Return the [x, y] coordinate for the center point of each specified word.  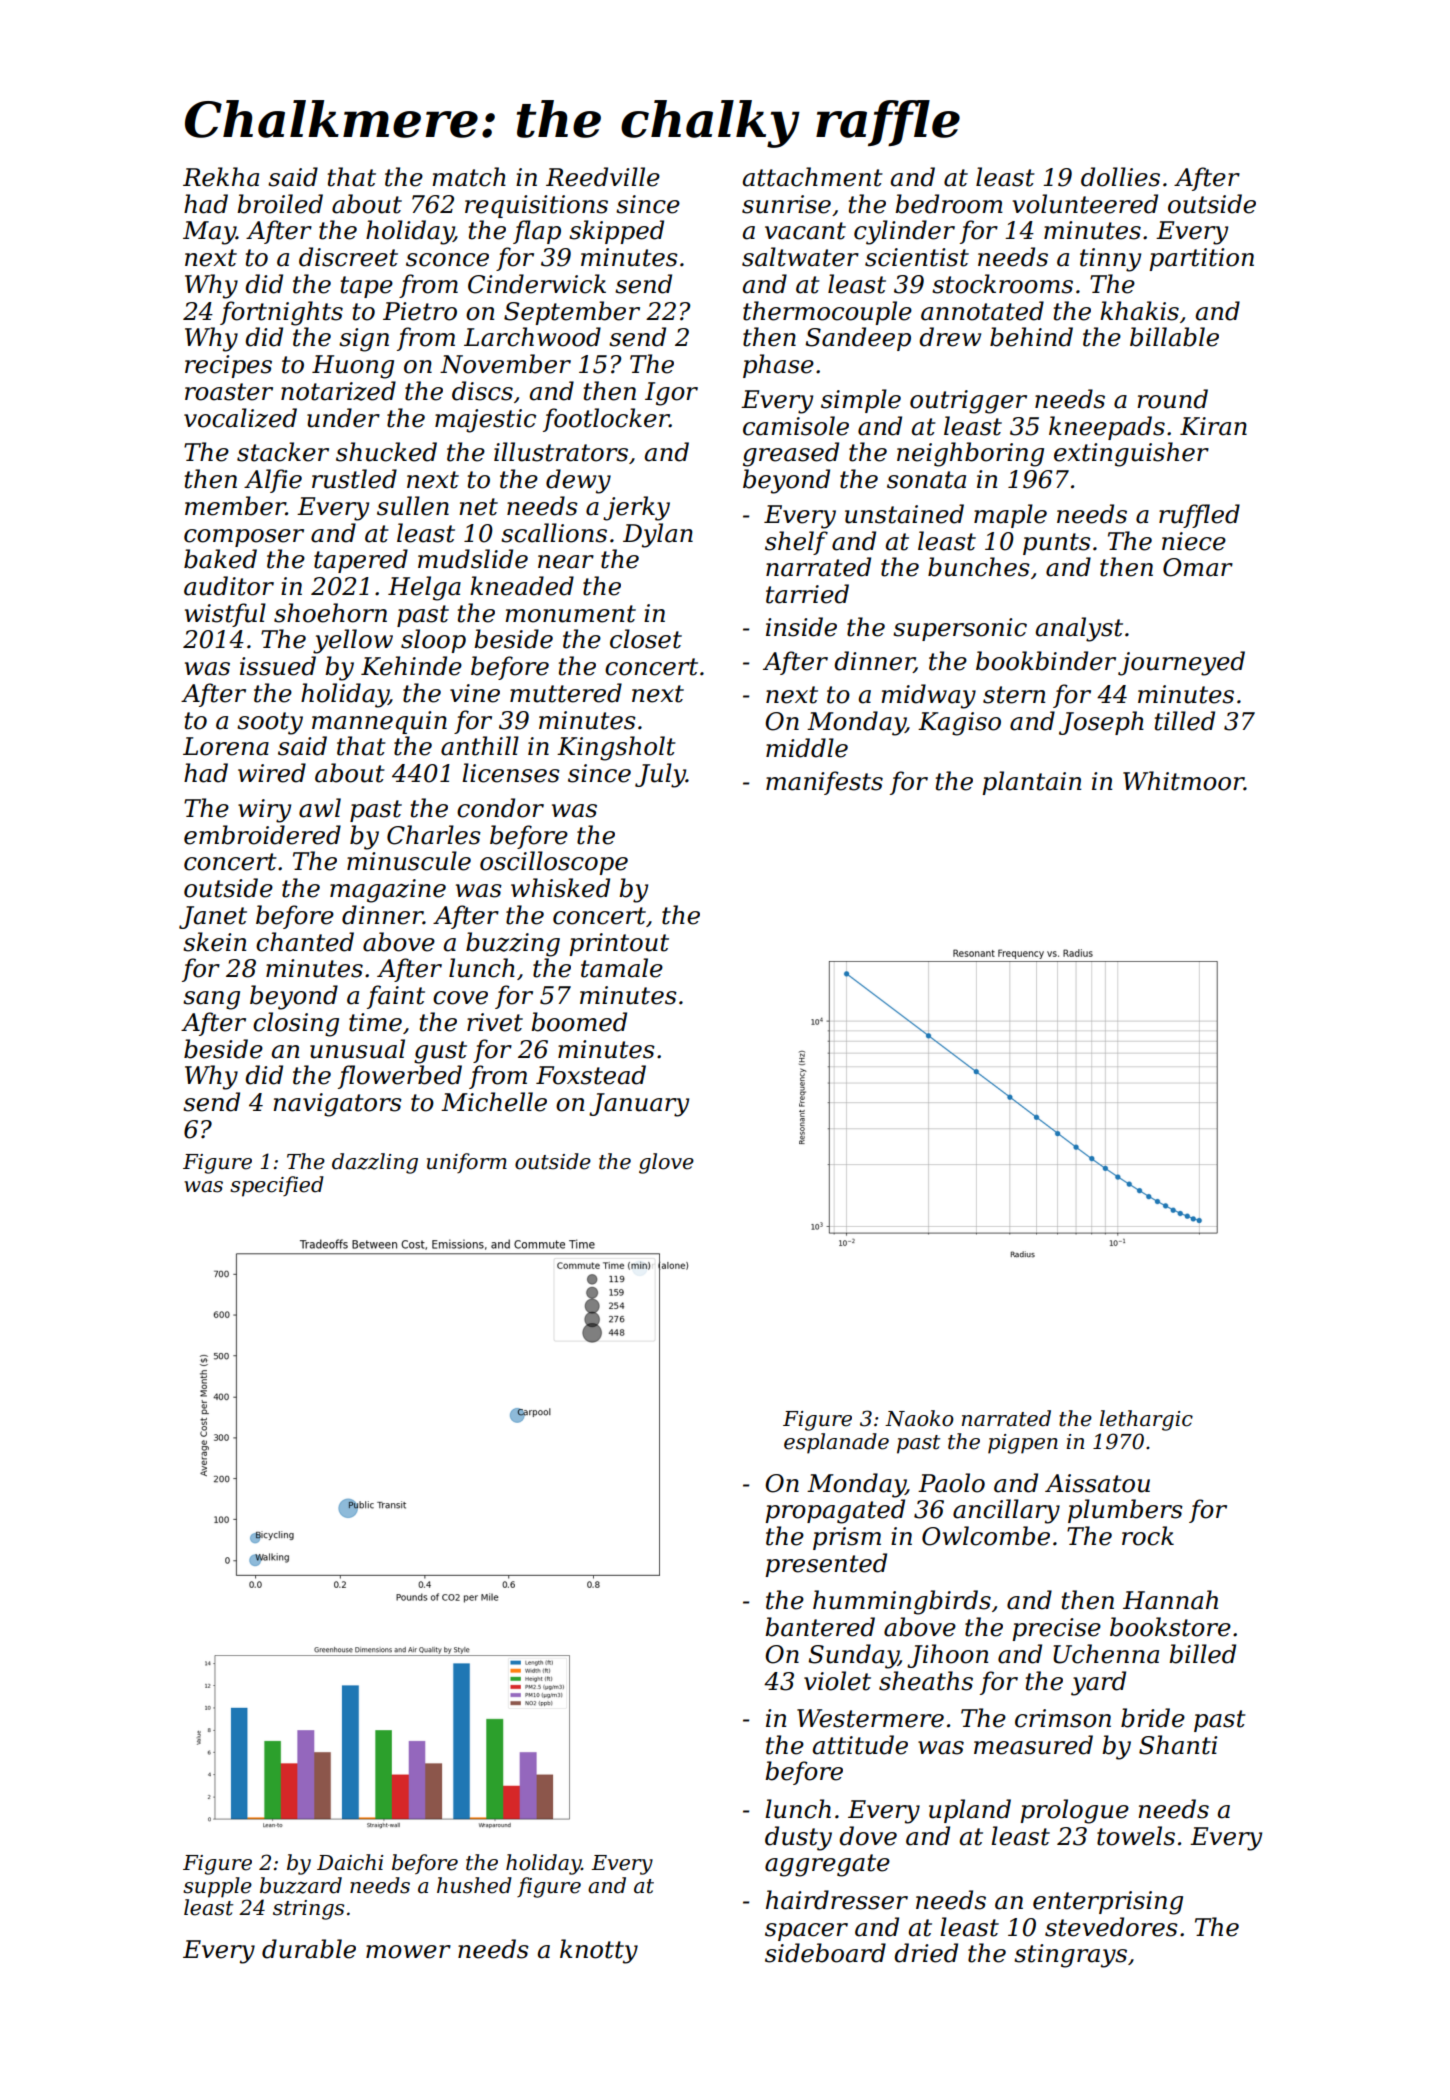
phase [778, 366]
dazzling [375, 1163]
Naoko [919, 1418]
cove [460, 998]
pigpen [1023, 1444]
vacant [805, 231]
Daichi [350, 1862]
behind [1031, 337]
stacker [283, 452]
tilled [1185, 721]
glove [666, 1163]
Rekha [221, 177]
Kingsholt [616, 748]
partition [1201, 259]
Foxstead [591, 1075]
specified [277, 1186]
